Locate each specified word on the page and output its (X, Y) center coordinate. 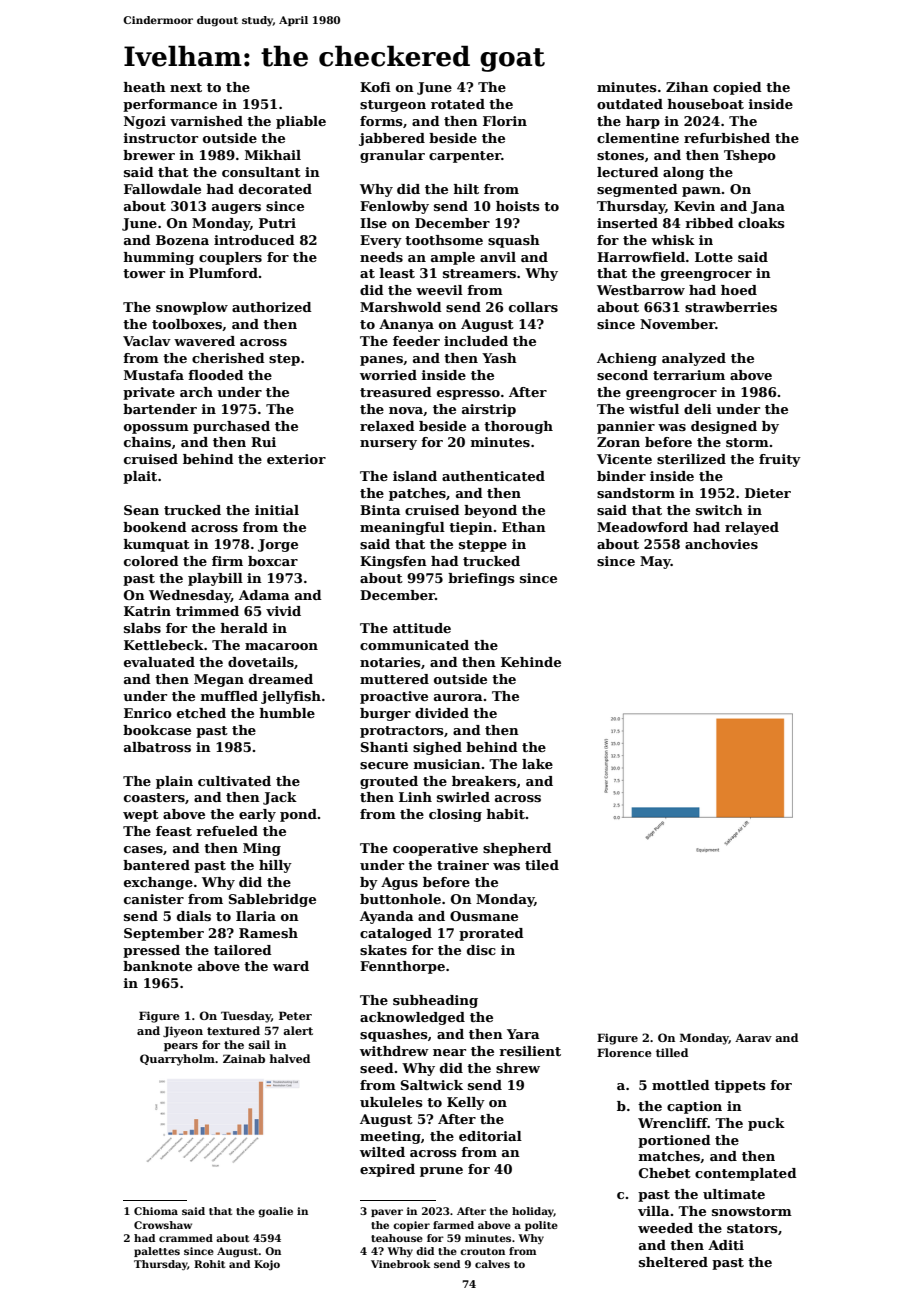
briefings (481, 579)
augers (236, 209)
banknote (157, 966)
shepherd (517, 849)
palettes (157, 1252)
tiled (542, 865)
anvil (498, 257)
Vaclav (147, 341)
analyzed (694, 359)
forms (381, 121)
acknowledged (412, 1018)
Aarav (753, 1038)
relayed (752, 528)
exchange (158, 883)
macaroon (281, 646)
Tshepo (750, 156)
